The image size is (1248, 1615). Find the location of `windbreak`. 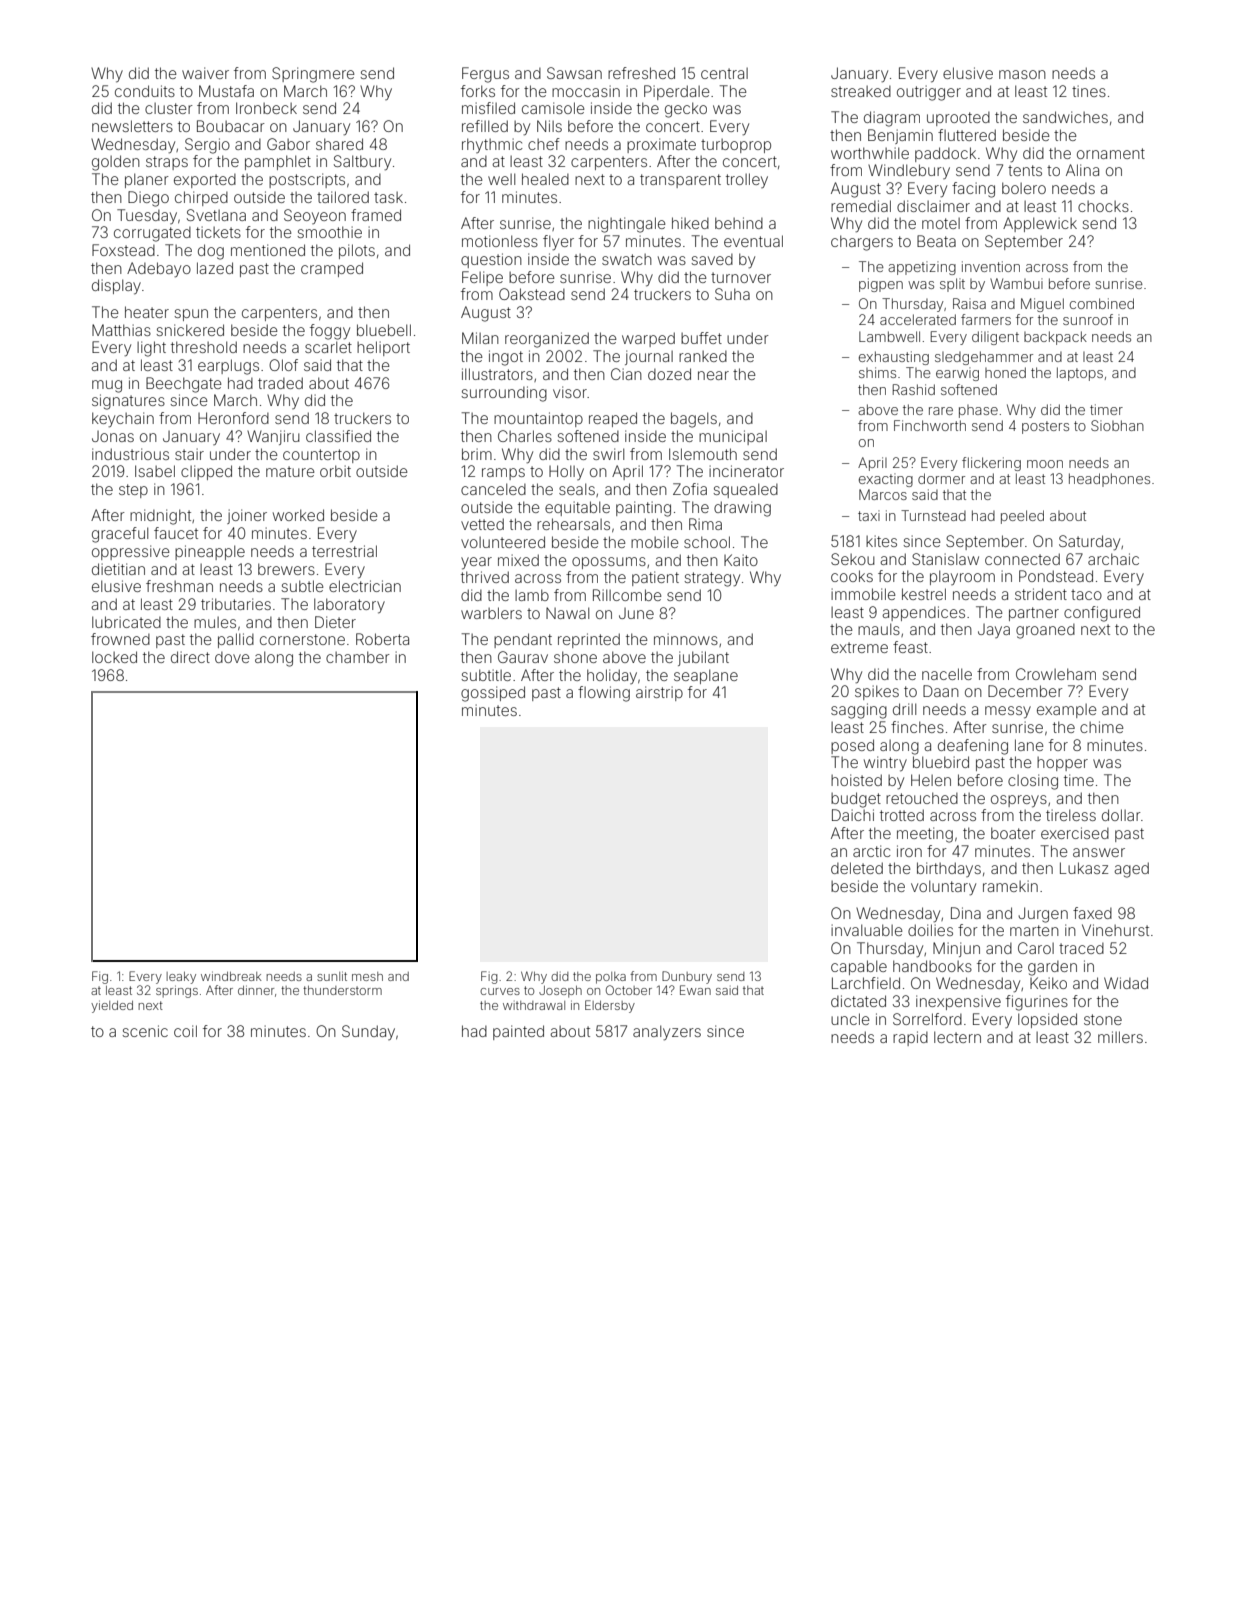

windbreak is located at coordinates (231, 976).
